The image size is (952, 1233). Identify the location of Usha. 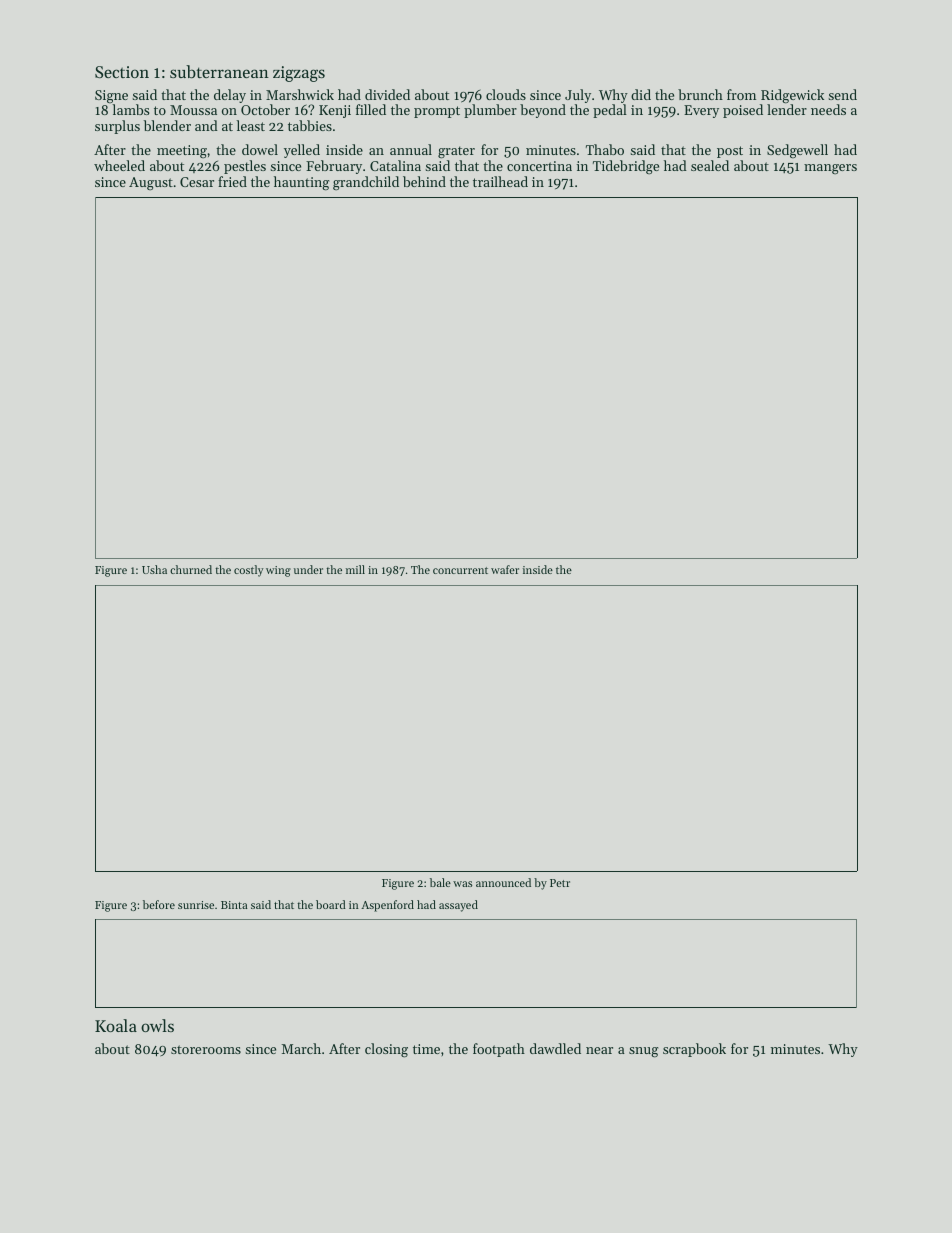
(154, 569).
